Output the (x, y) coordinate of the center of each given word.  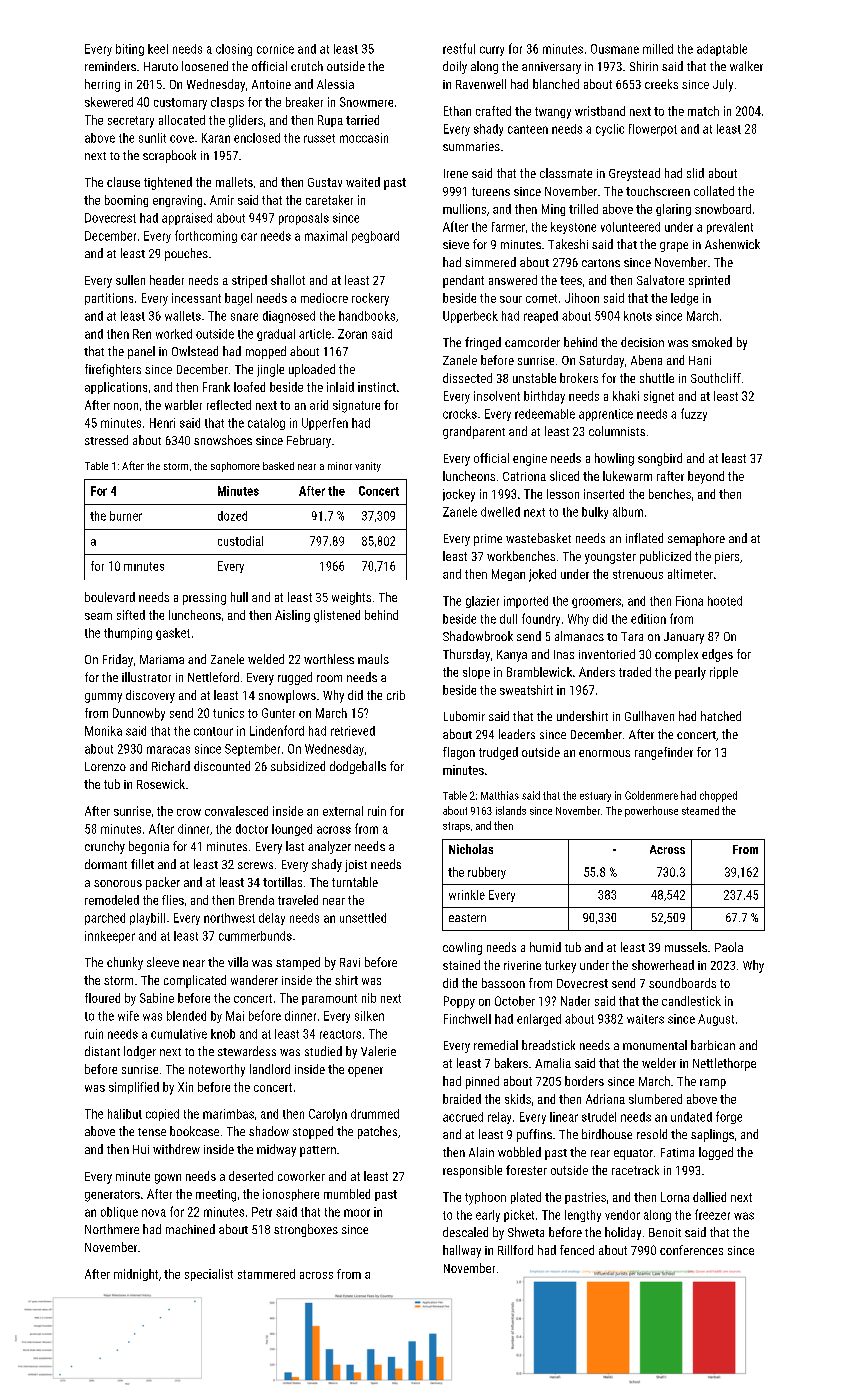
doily (455, 67)
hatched (721, 716)
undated (691, 1117)
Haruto (161, 66)
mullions (464, 209)
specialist (209, 1275)
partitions (109, 299)
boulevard (110, 597)
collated (714, 191)
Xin (185, 1087)
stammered (266, 1274)
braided (462, 1099)
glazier (482, 602)
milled (658, 49)
